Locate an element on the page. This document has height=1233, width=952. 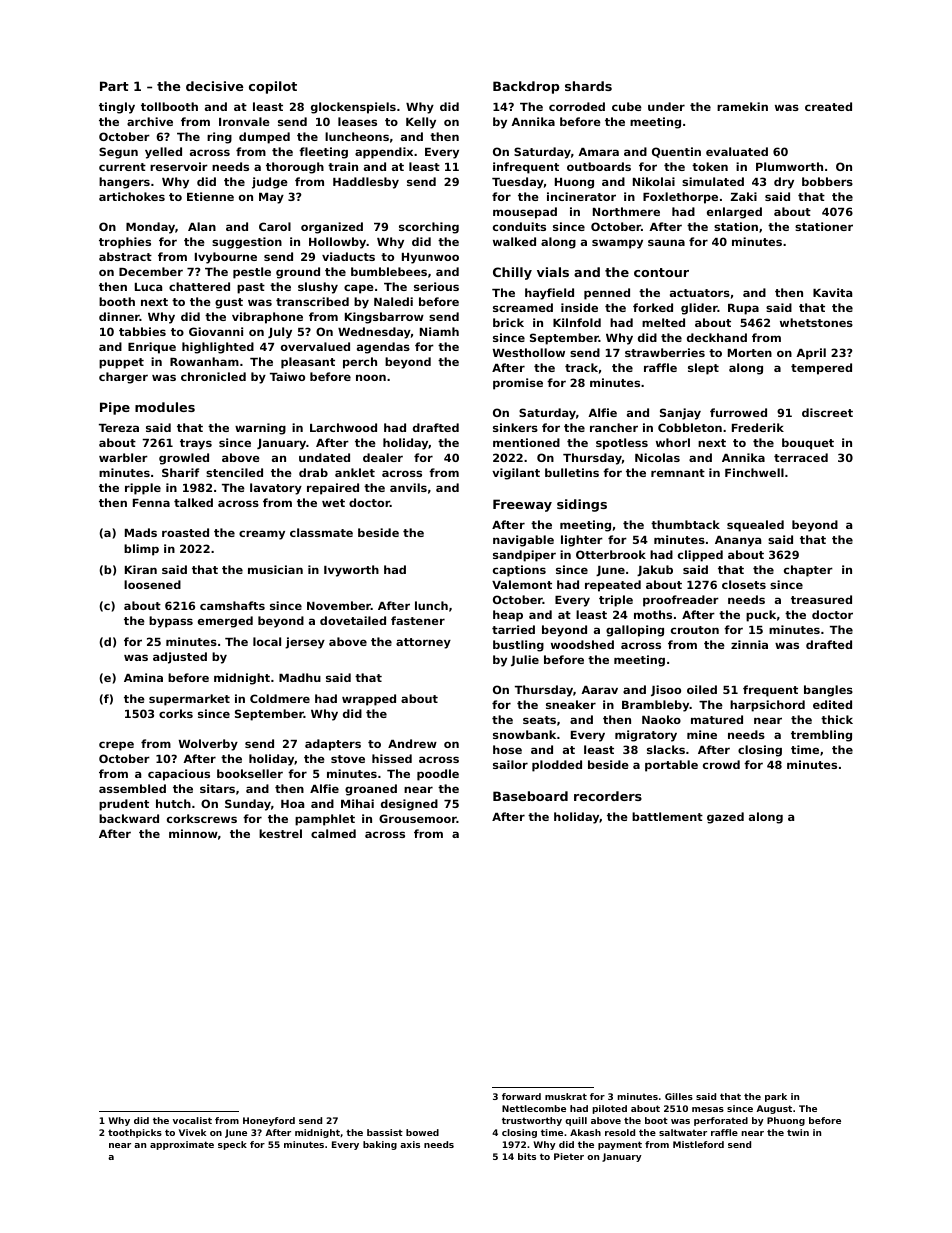
created is located at coordinates (828, 106).
